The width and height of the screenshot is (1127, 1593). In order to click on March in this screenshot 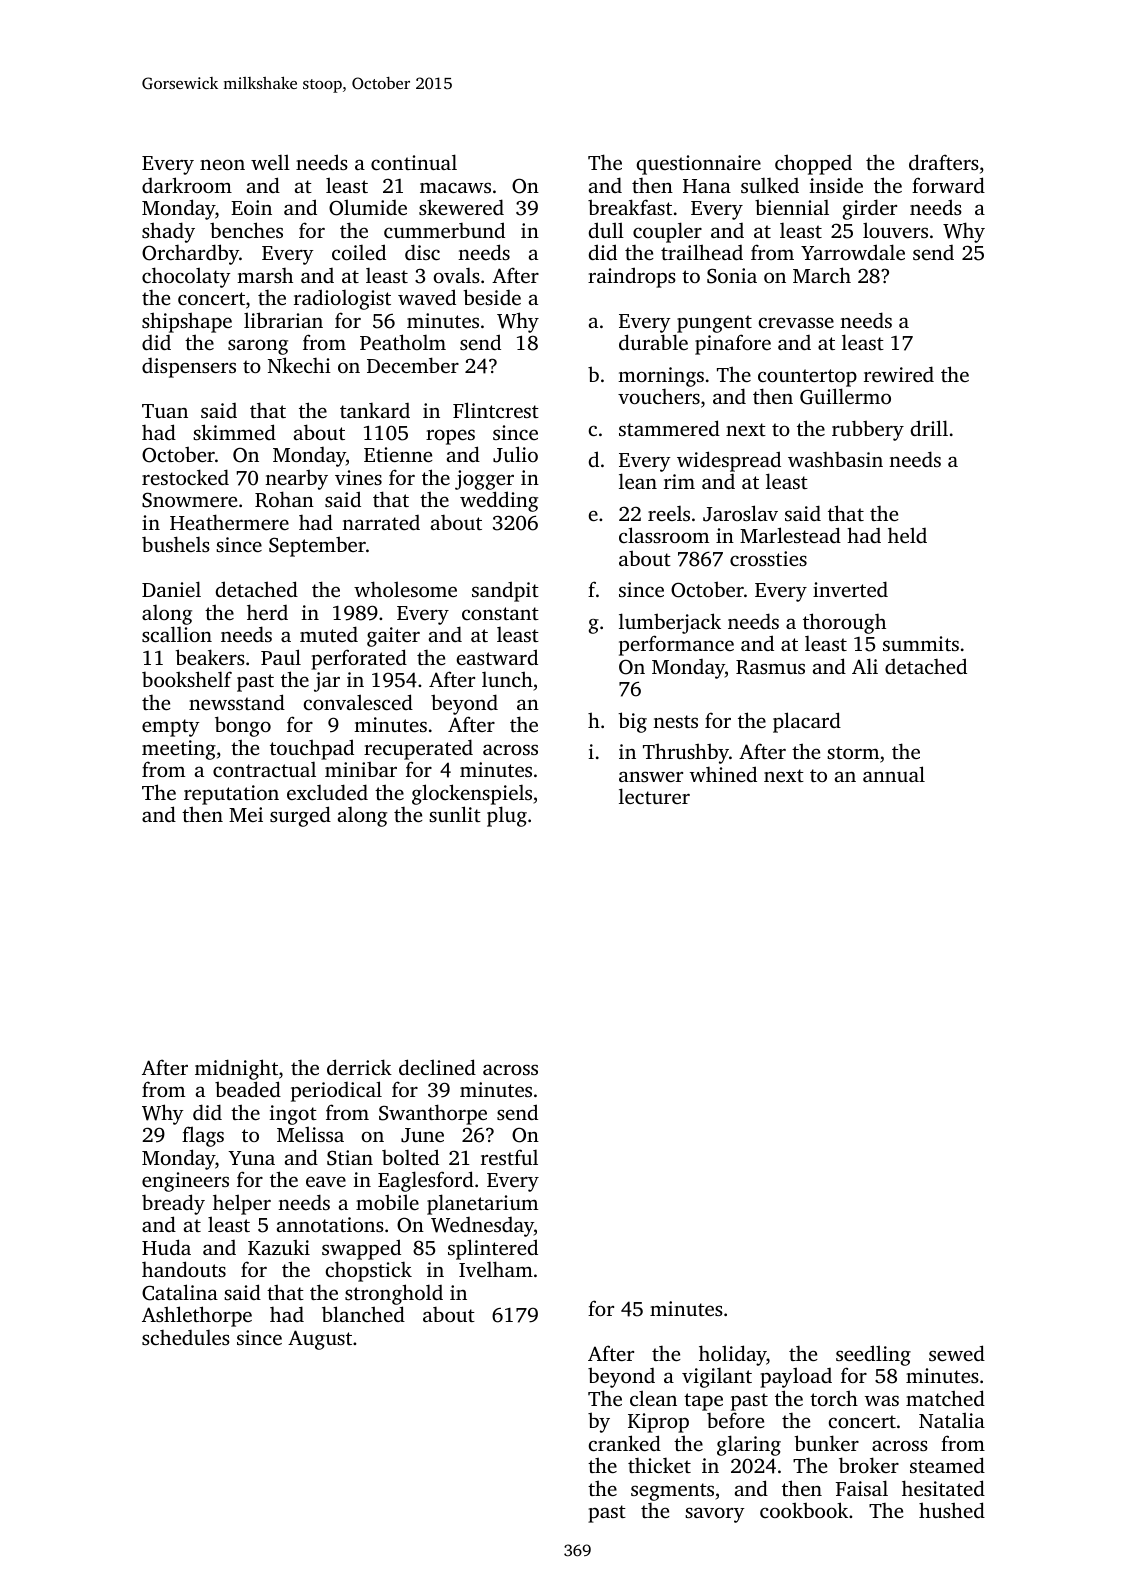, I will do `click(822, 275)`.
